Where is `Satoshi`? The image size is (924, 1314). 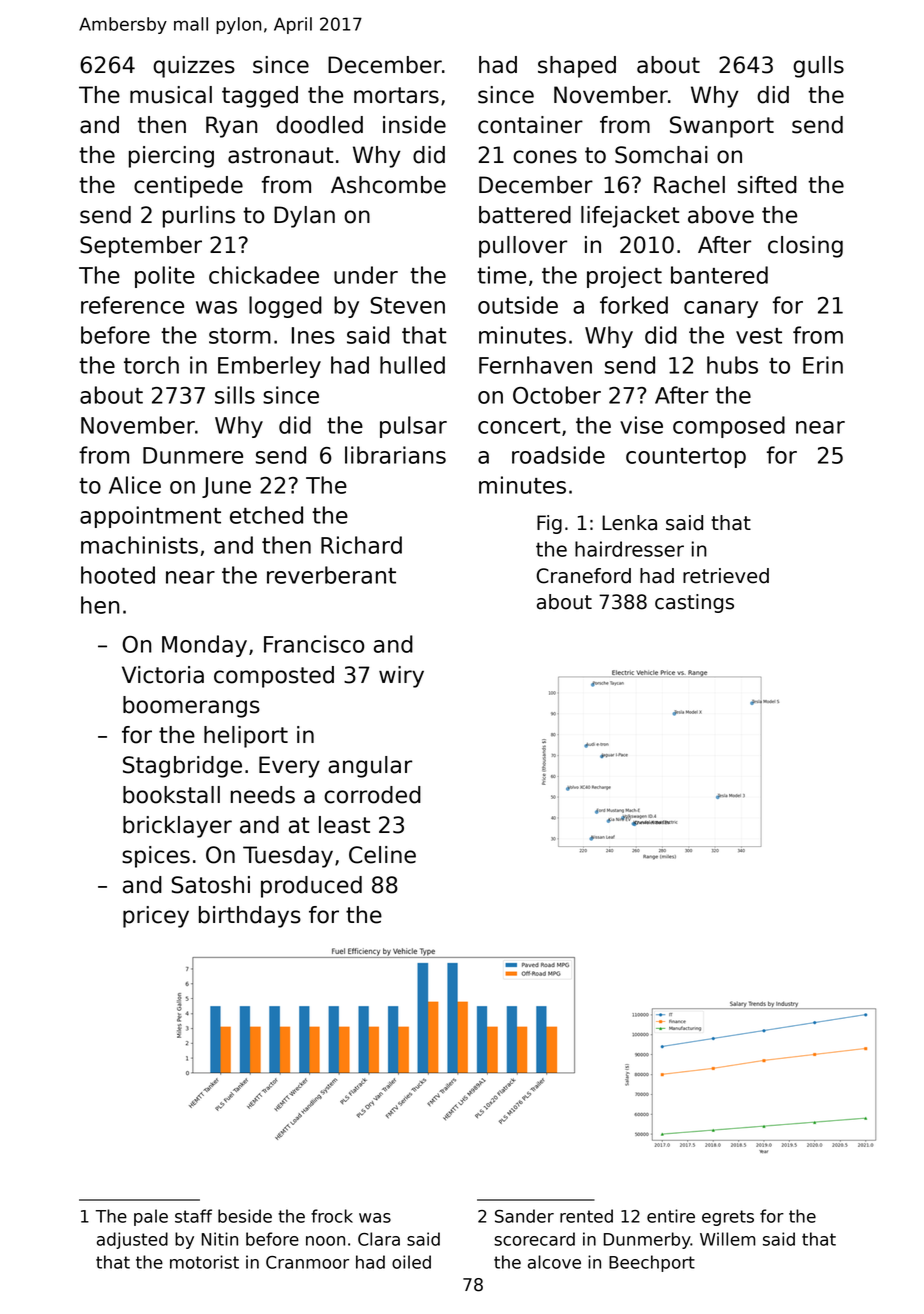 Satoshi is located at coordinates (211, 885).
